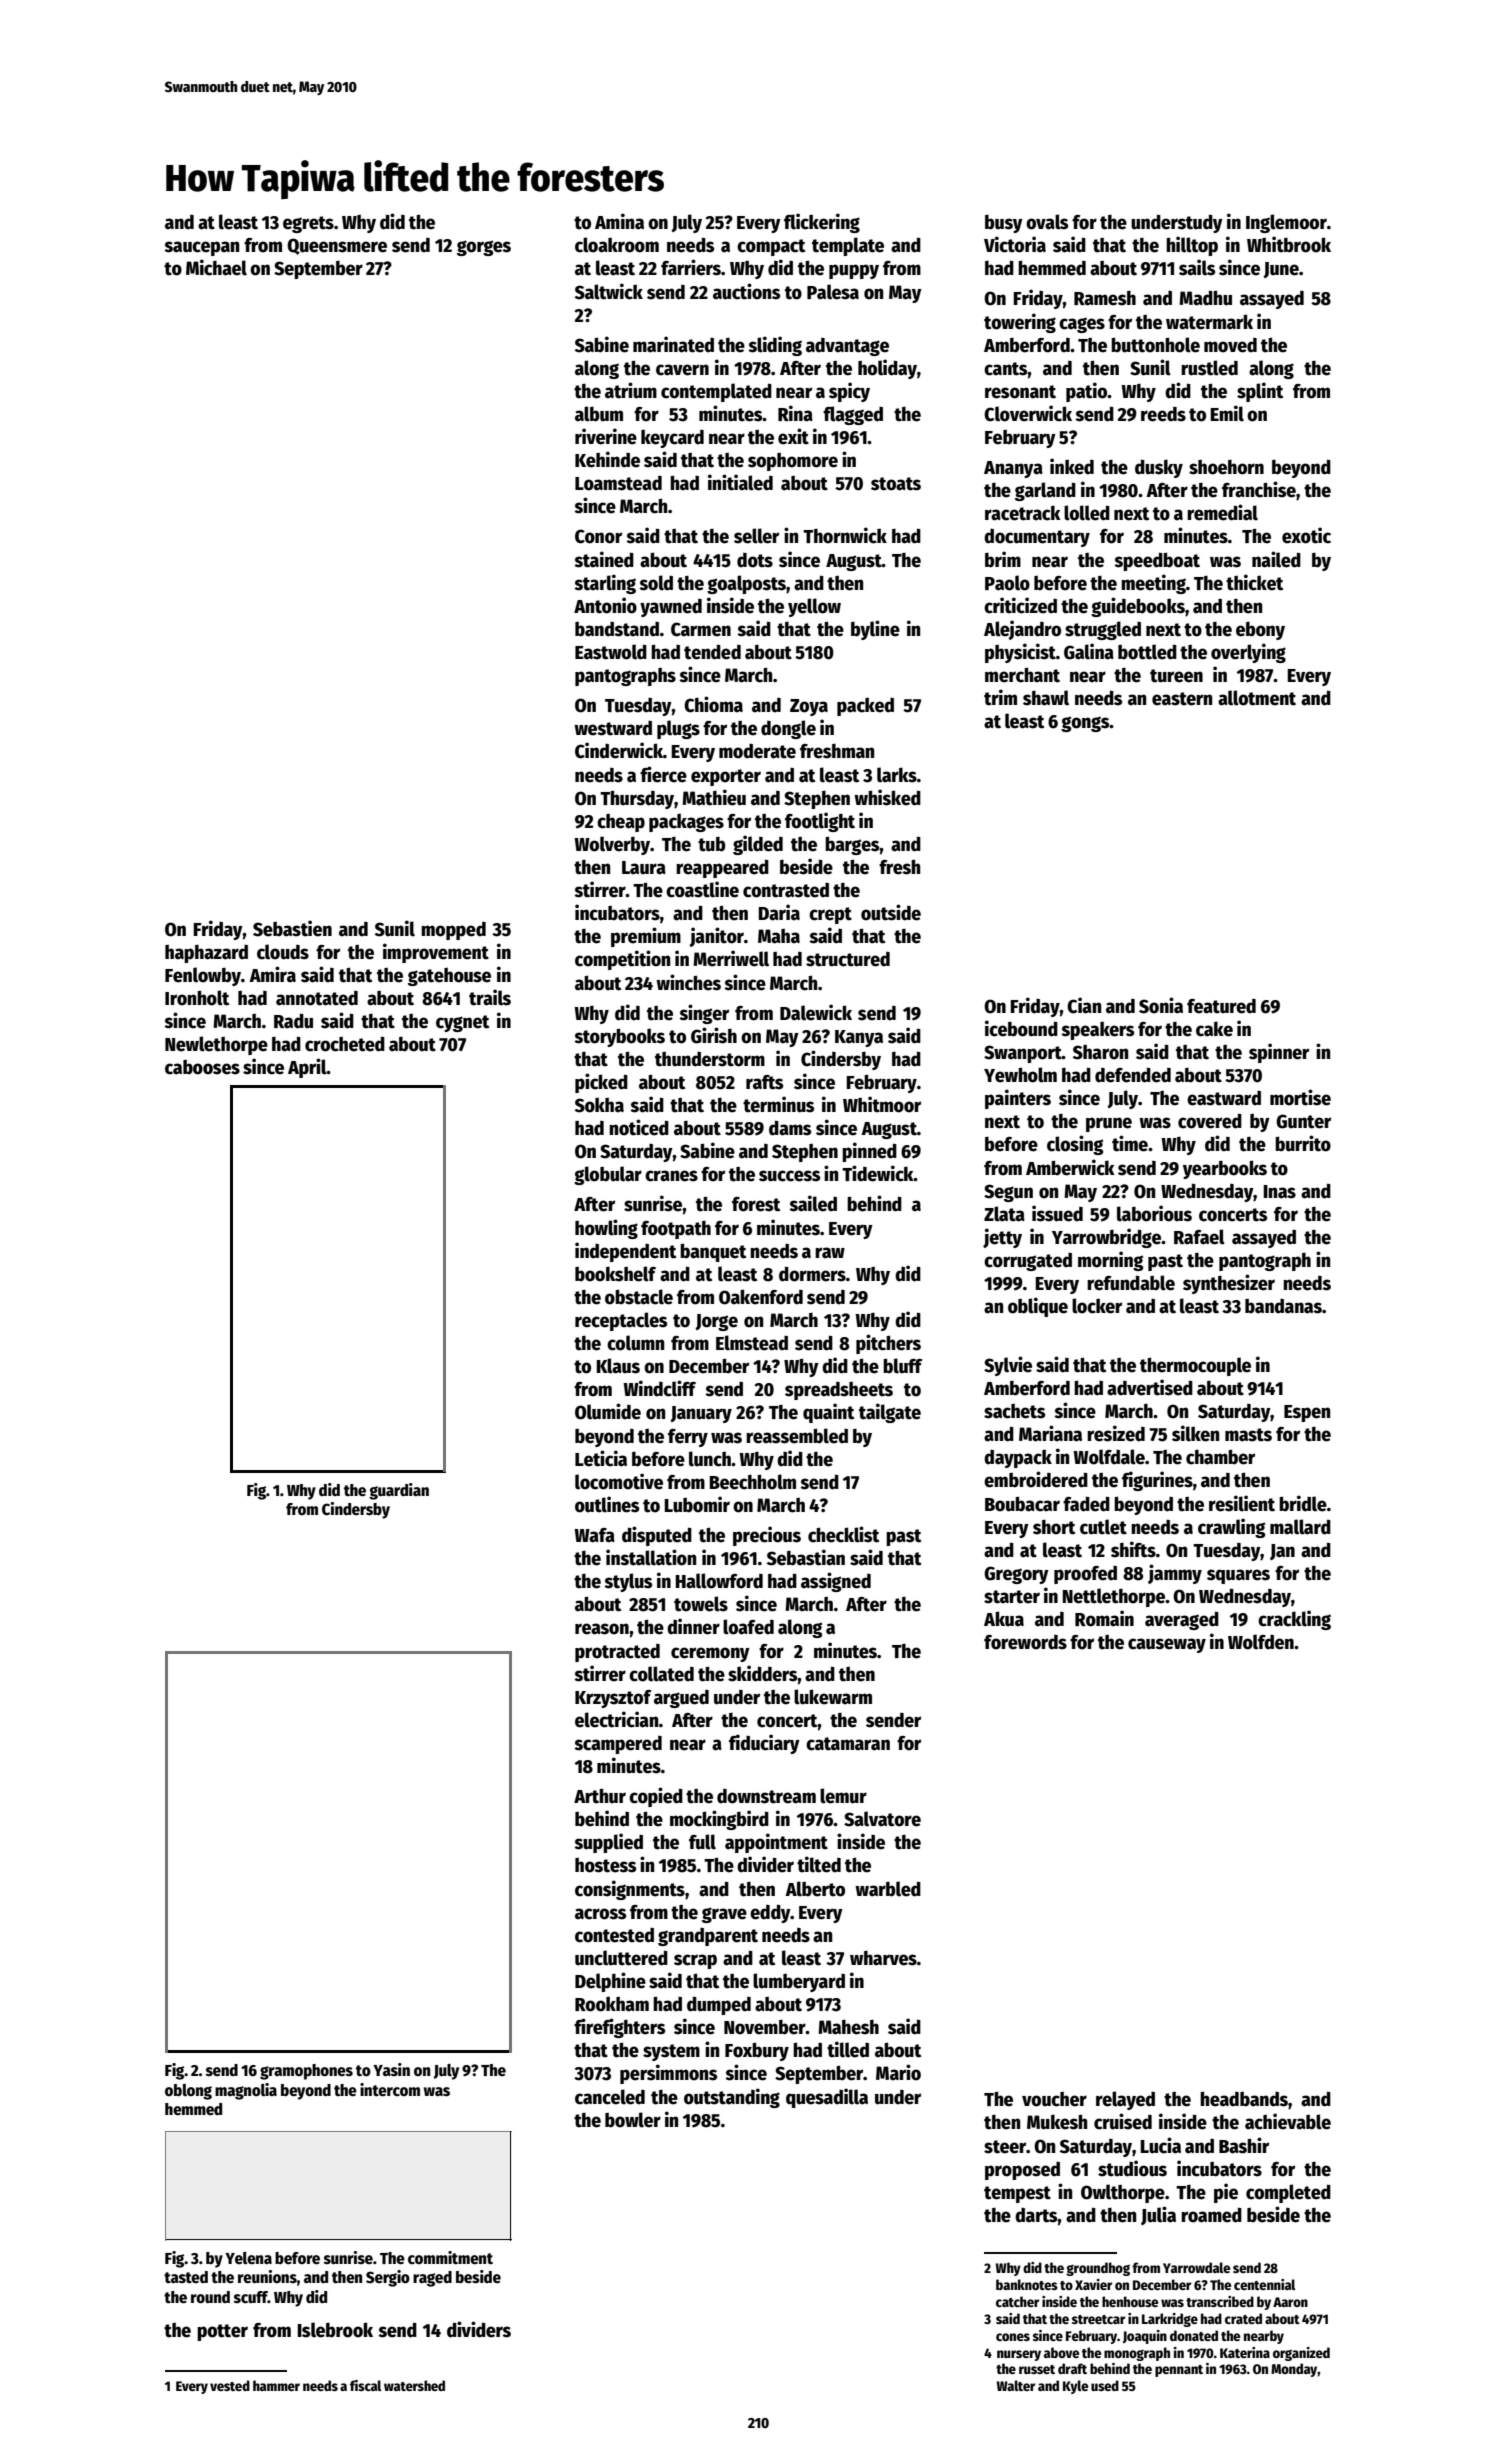 The image size is (1496, 2464). I want to click on Queensmere, so click(337, 246).
